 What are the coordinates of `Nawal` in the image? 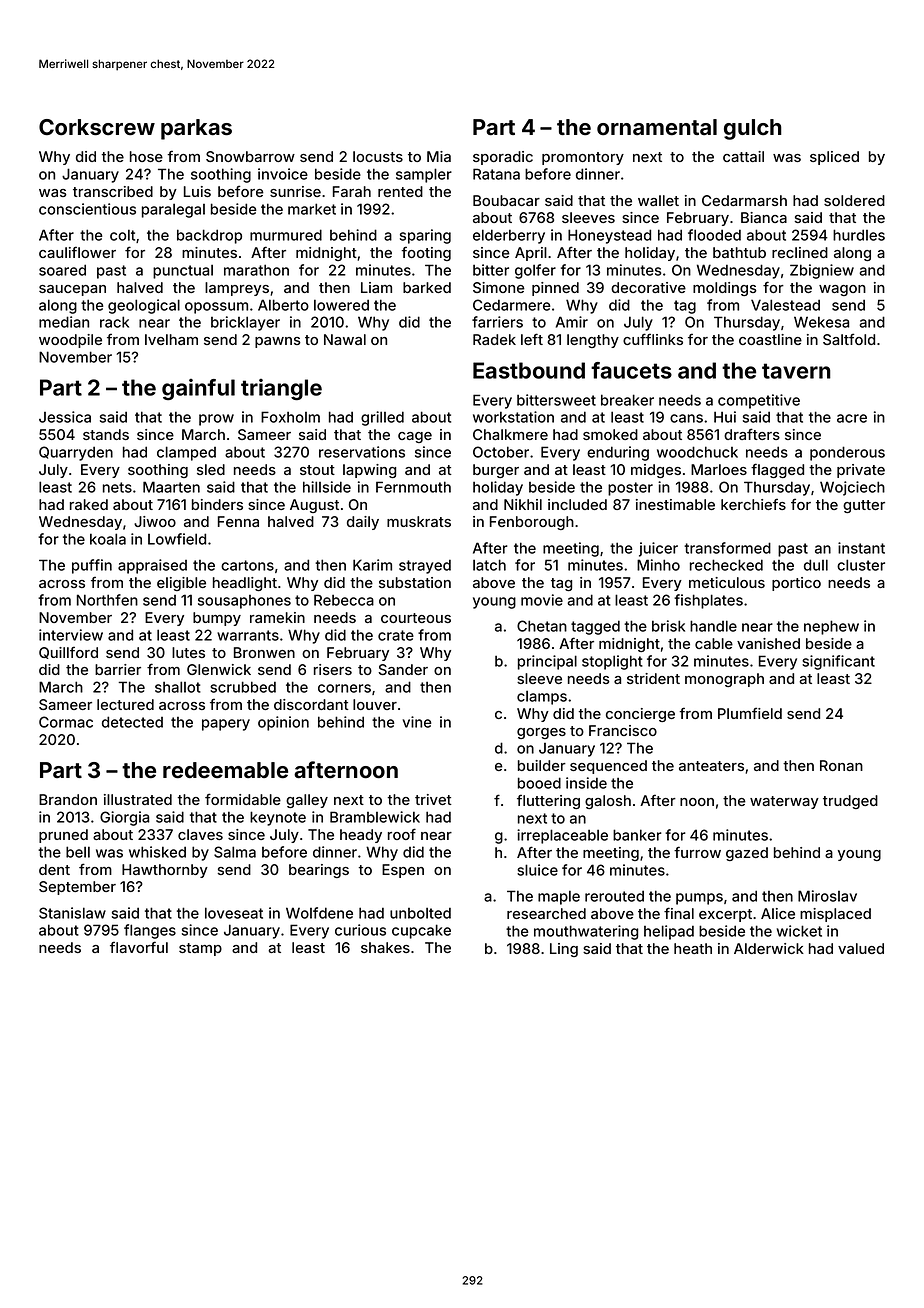 It's located at (345, 339).
